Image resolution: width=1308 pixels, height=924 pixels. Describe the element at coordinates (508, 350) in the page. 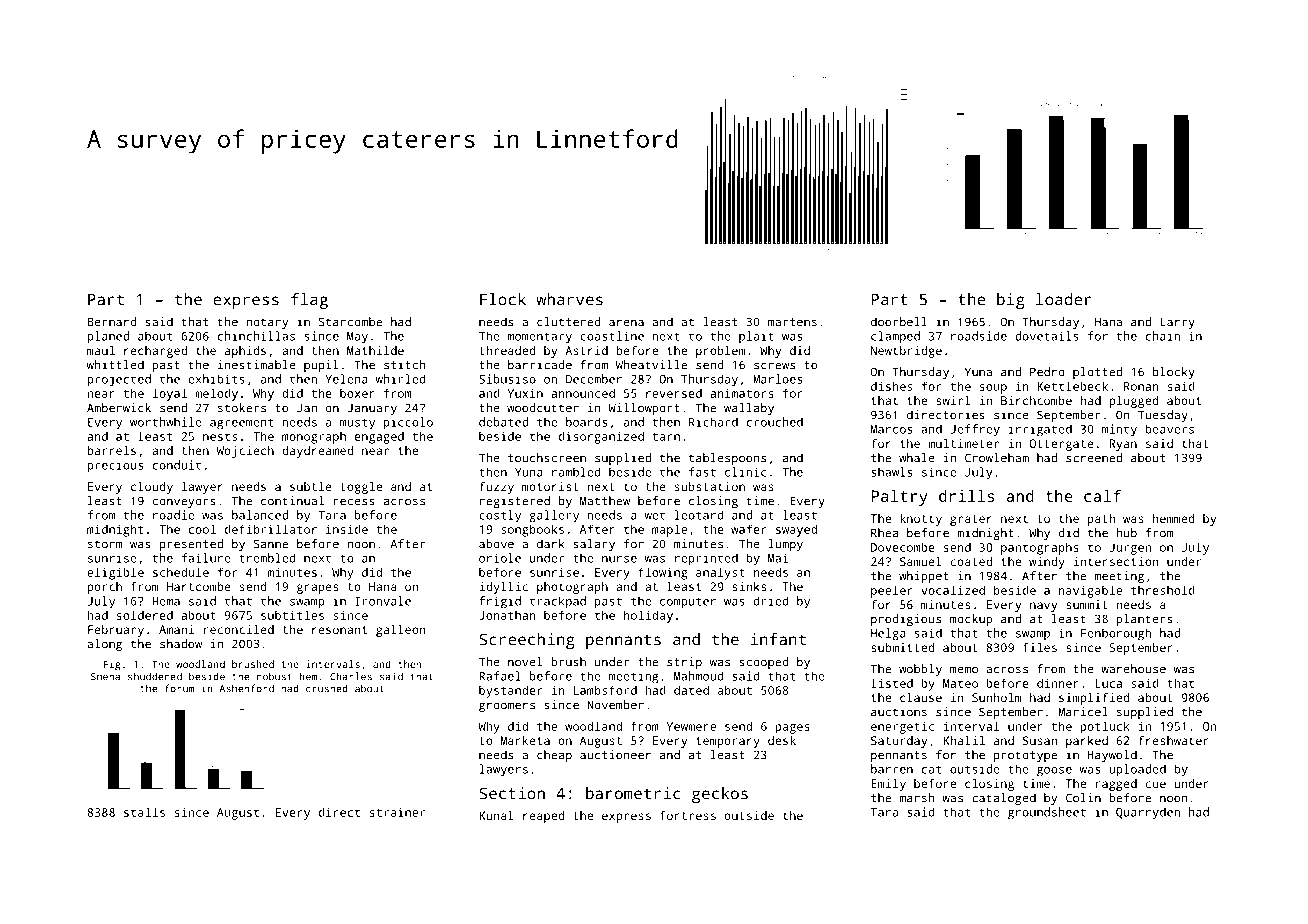

I see `threaded` at that location.
